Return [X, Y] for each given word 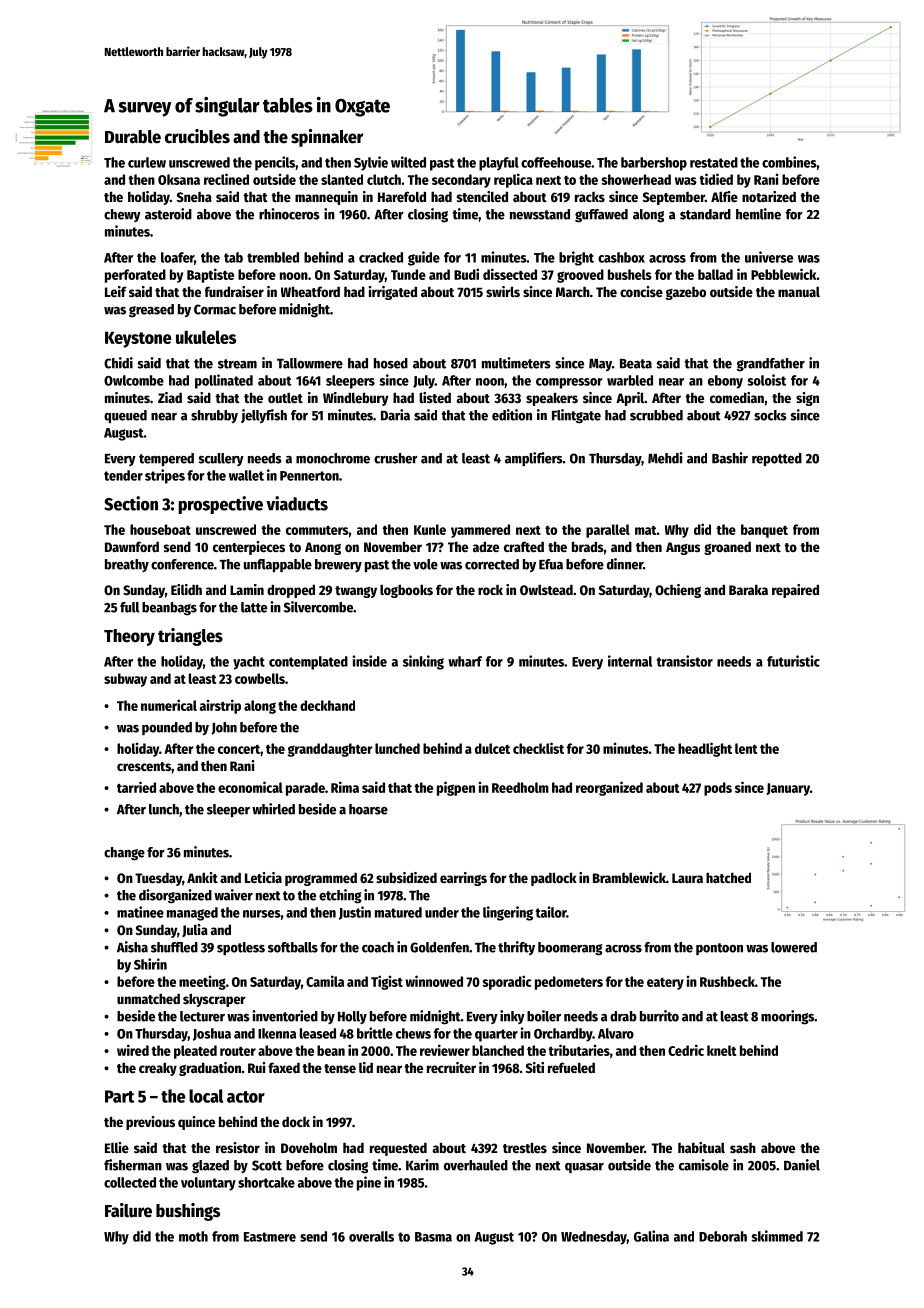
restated [714, 162]
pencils [275, 163]
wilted [408, 162]
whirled [273, 809]
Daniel [802, 1165]
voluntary [208, 1184]
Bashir [730, 458]
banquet [764, 531]
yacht [249, 663]
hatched [728, 877]
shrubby [214, 416]
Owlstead [546, 589]
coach [378, 947]
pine [369, 1183]
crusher [396, 458]
